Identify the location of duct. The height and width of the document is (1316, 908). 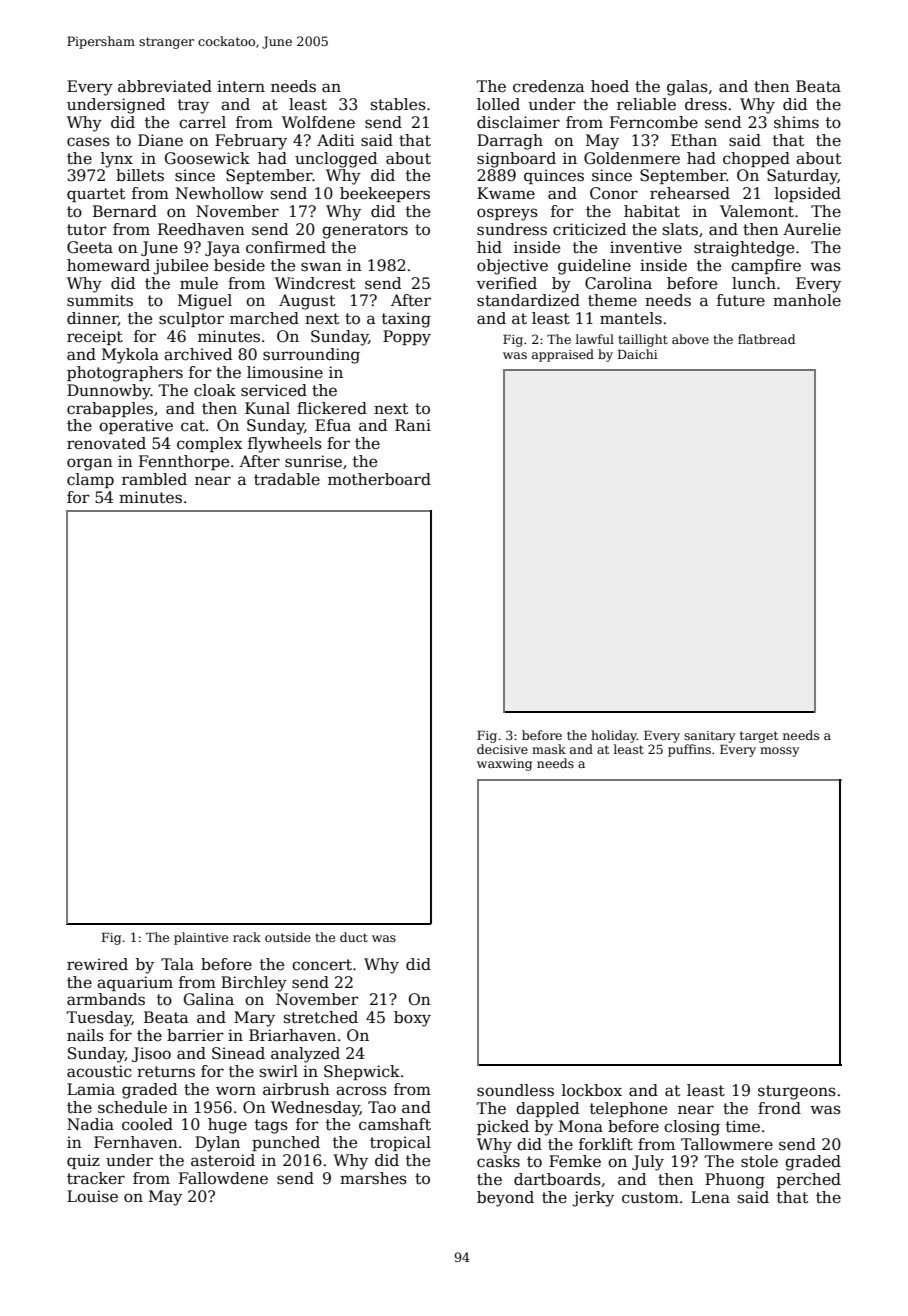
(354, 937).
